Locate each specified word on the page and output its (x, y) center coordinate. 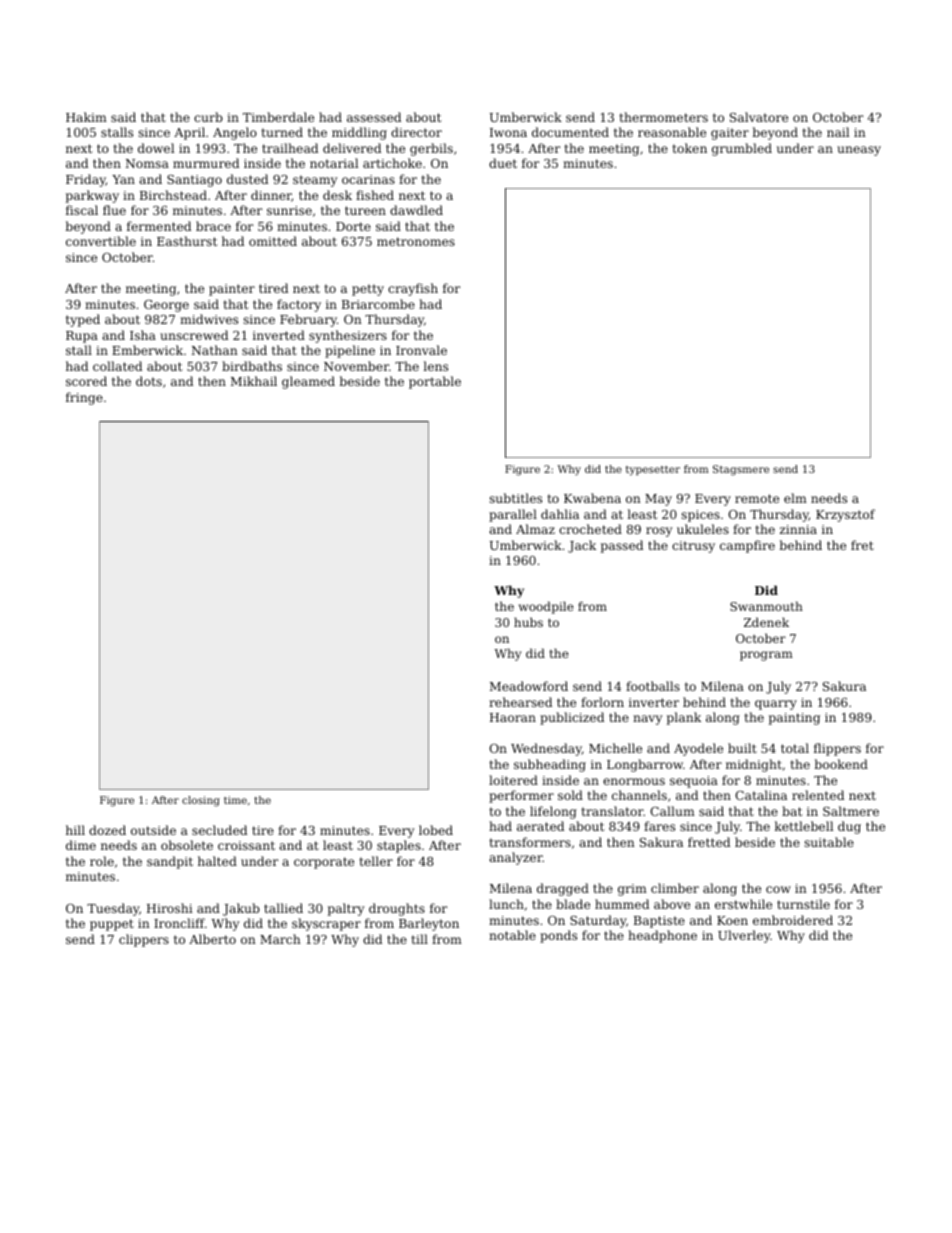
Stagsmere (741, 470)
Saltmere (851, 811)
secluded (219, 830)
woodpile (546, 607)
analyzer (516, 858)
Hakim (86, 117)
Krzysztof (845, 515)
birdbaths (252, 366)
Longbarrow (645, 765)
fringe (84, 398)
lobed (436, 830)
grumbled (742, 149)
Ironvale (421, 350)
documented (570, 132)
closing (201, 801)
